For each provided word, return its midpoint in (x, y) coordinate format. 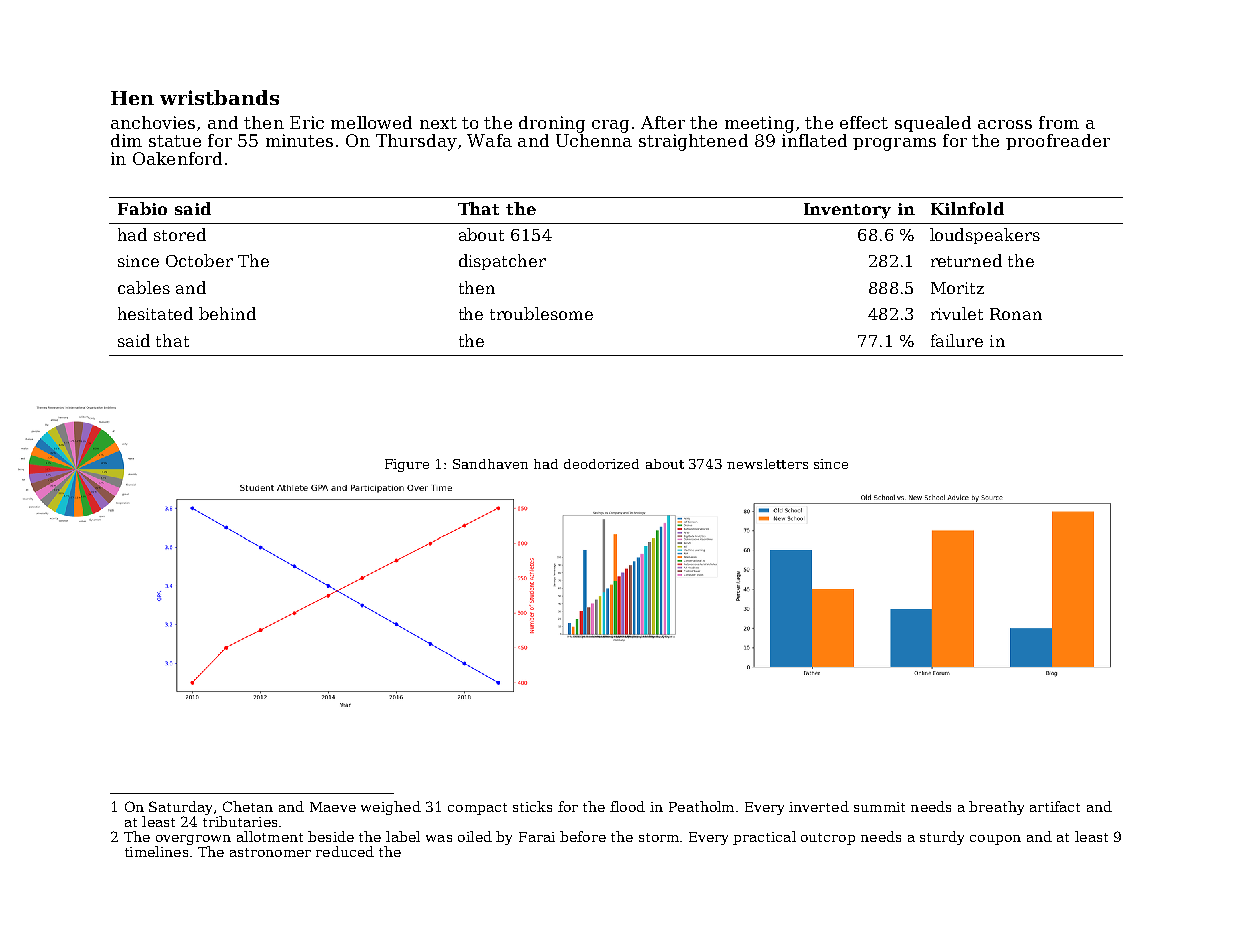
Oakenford (177, 158)
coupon (995, 840)
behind (227, 313)
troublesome (541, 313)
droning (552, 124)
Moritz (957, 288)
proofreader (1058, 142)
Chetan (248, 806)
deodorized (601, 464)
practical (764, 838)
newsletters (767, 464)
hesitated (155, 313)
